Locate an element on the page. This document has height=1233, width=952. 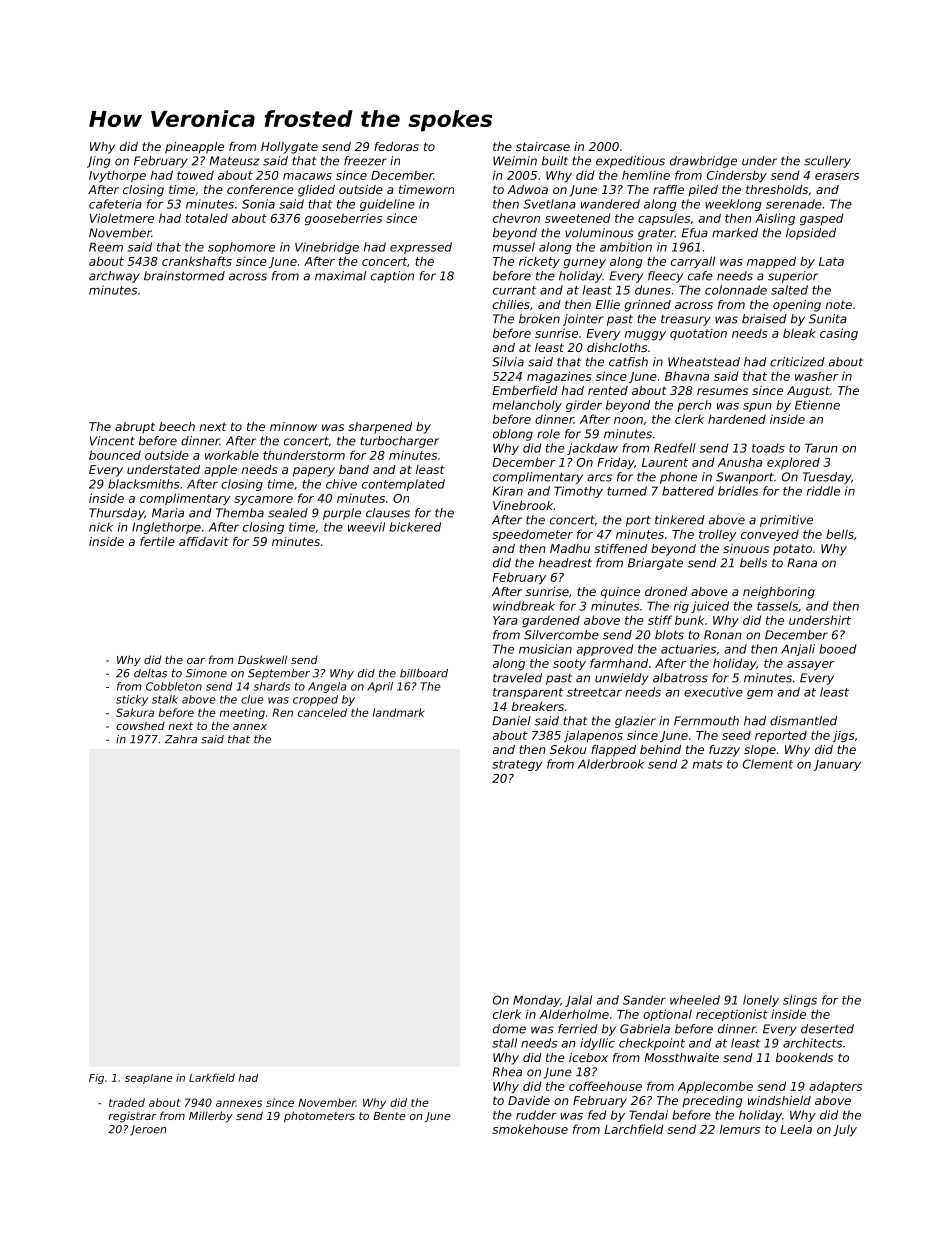
nick is located at coordinates (101, 527).
